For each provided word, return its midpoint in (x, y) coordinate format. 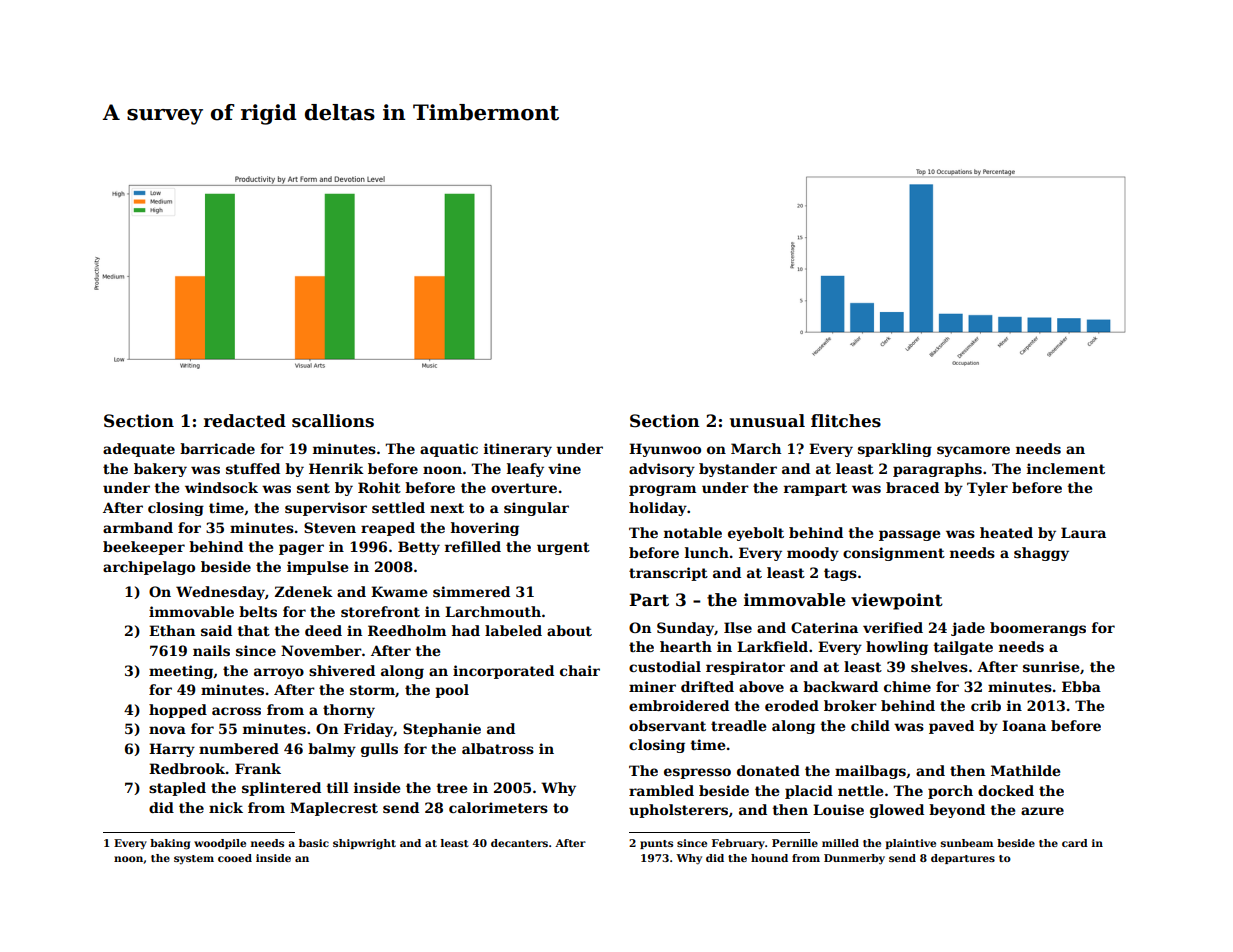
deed (323, 630)
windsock (221, 487)
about (569, 630)
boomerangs (1038, 629)
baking (170, 844)
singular (536, 509)
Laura (1083, 532)
